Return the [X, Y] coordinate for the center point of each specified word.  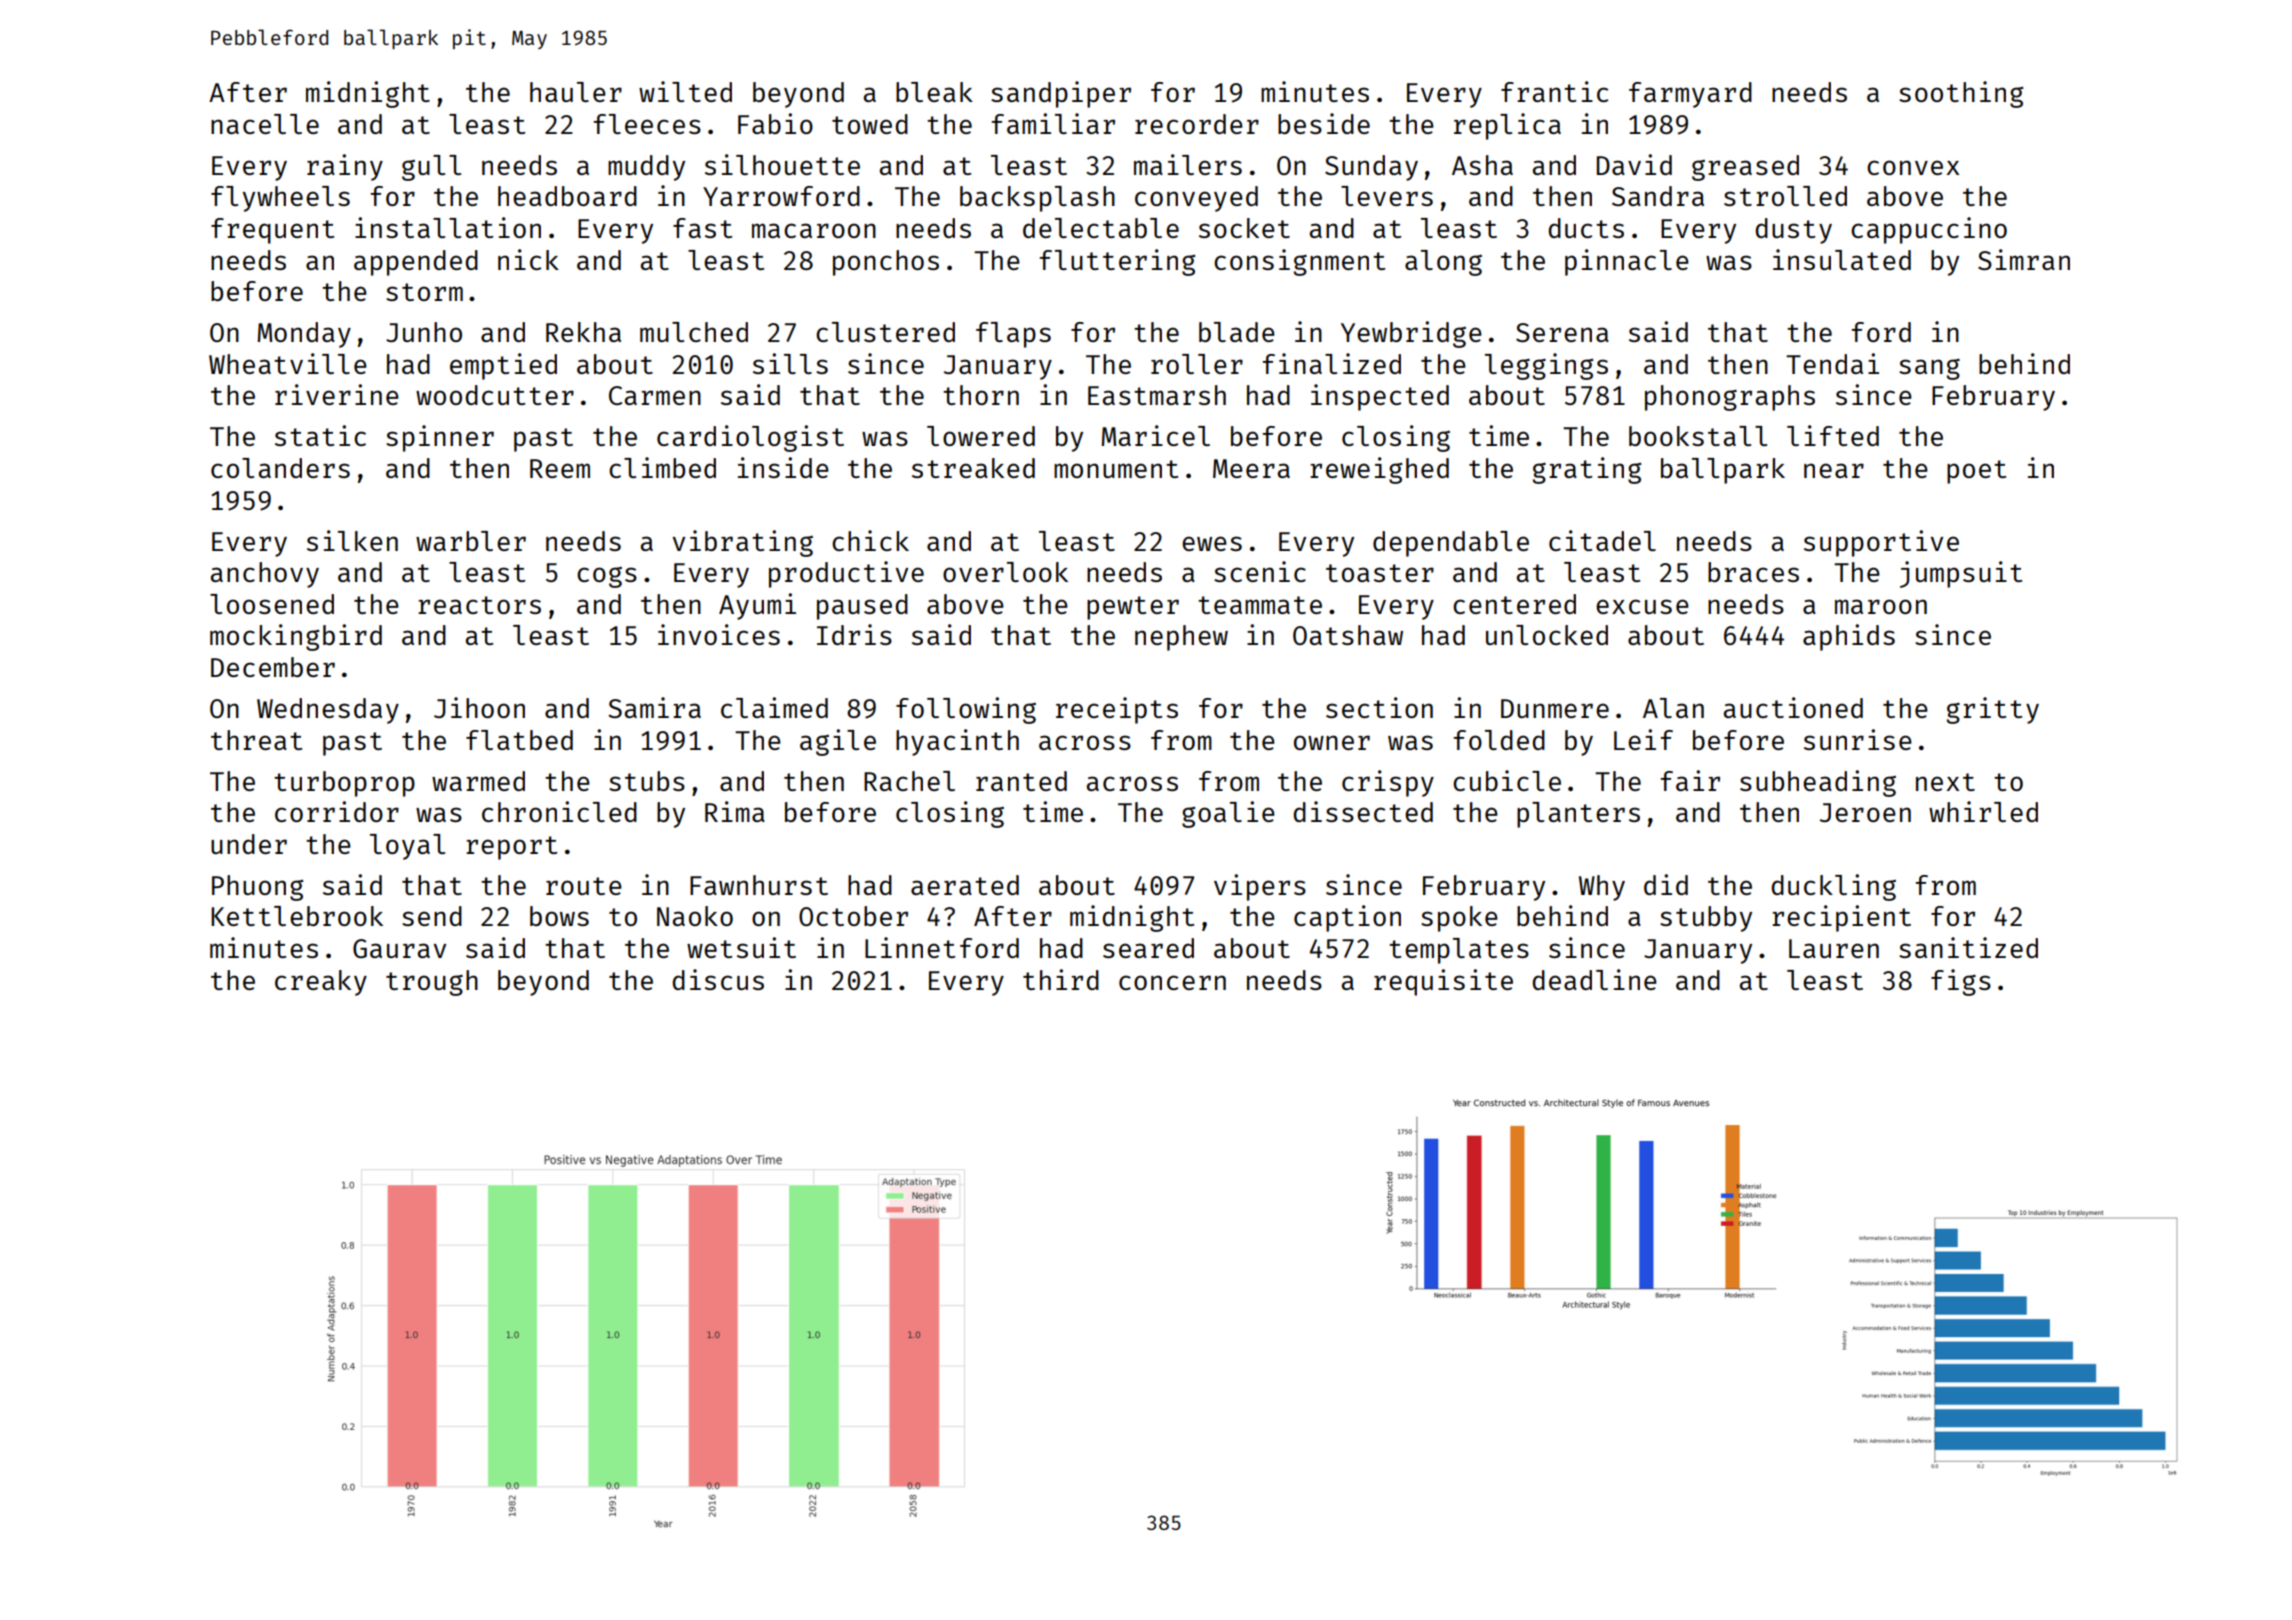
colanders [280, 468]
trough [432, 983]
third [1061, 979]
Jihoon [479, 707]
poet [1976, 472]
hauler [576, 92]
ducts [1586, 228]
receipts [1117, 710]
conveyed [1196, 199]
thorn [981, 395]
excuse [1642, 606]
